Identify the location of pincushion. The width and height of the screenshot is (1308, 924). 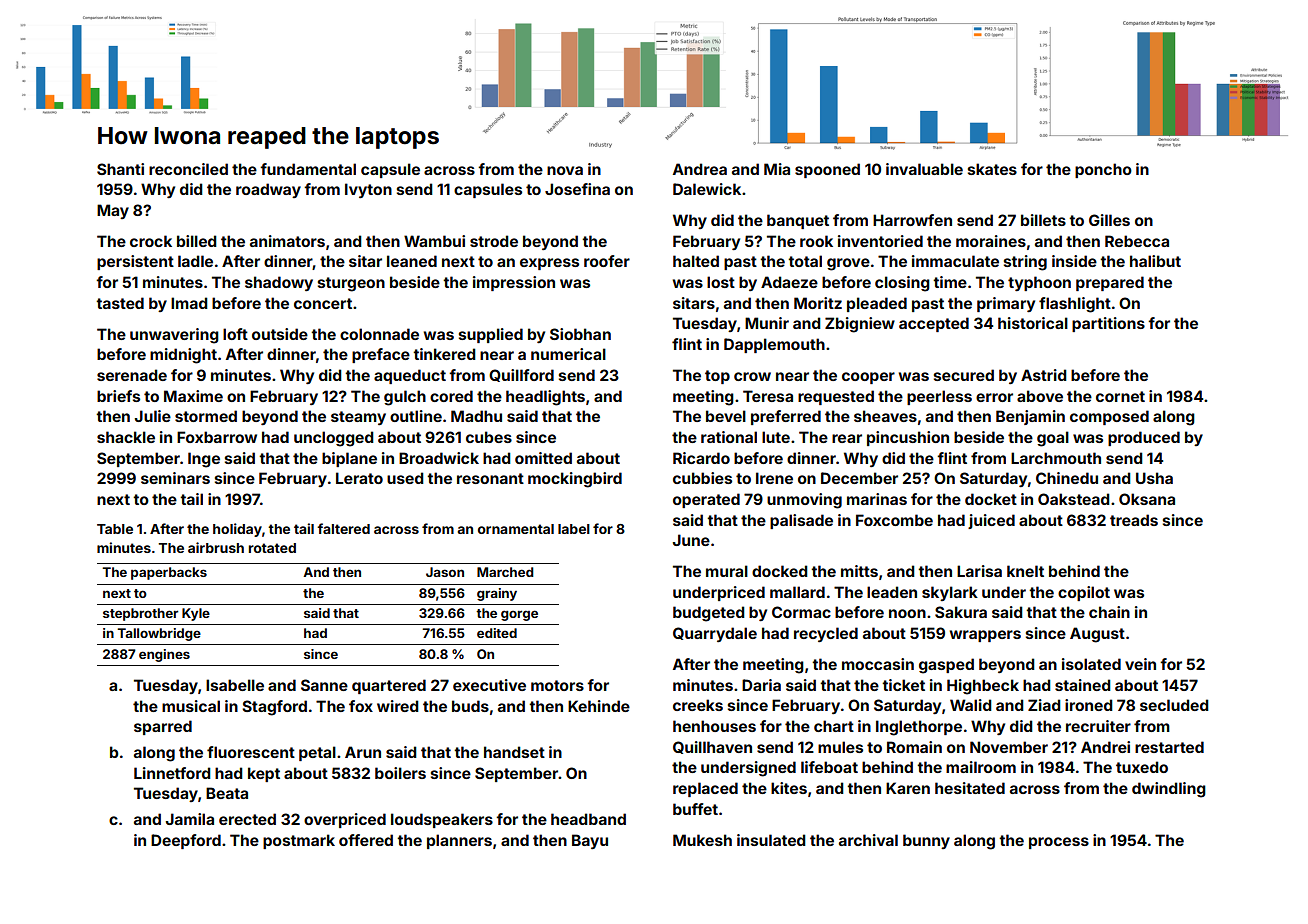
(908, 438).
